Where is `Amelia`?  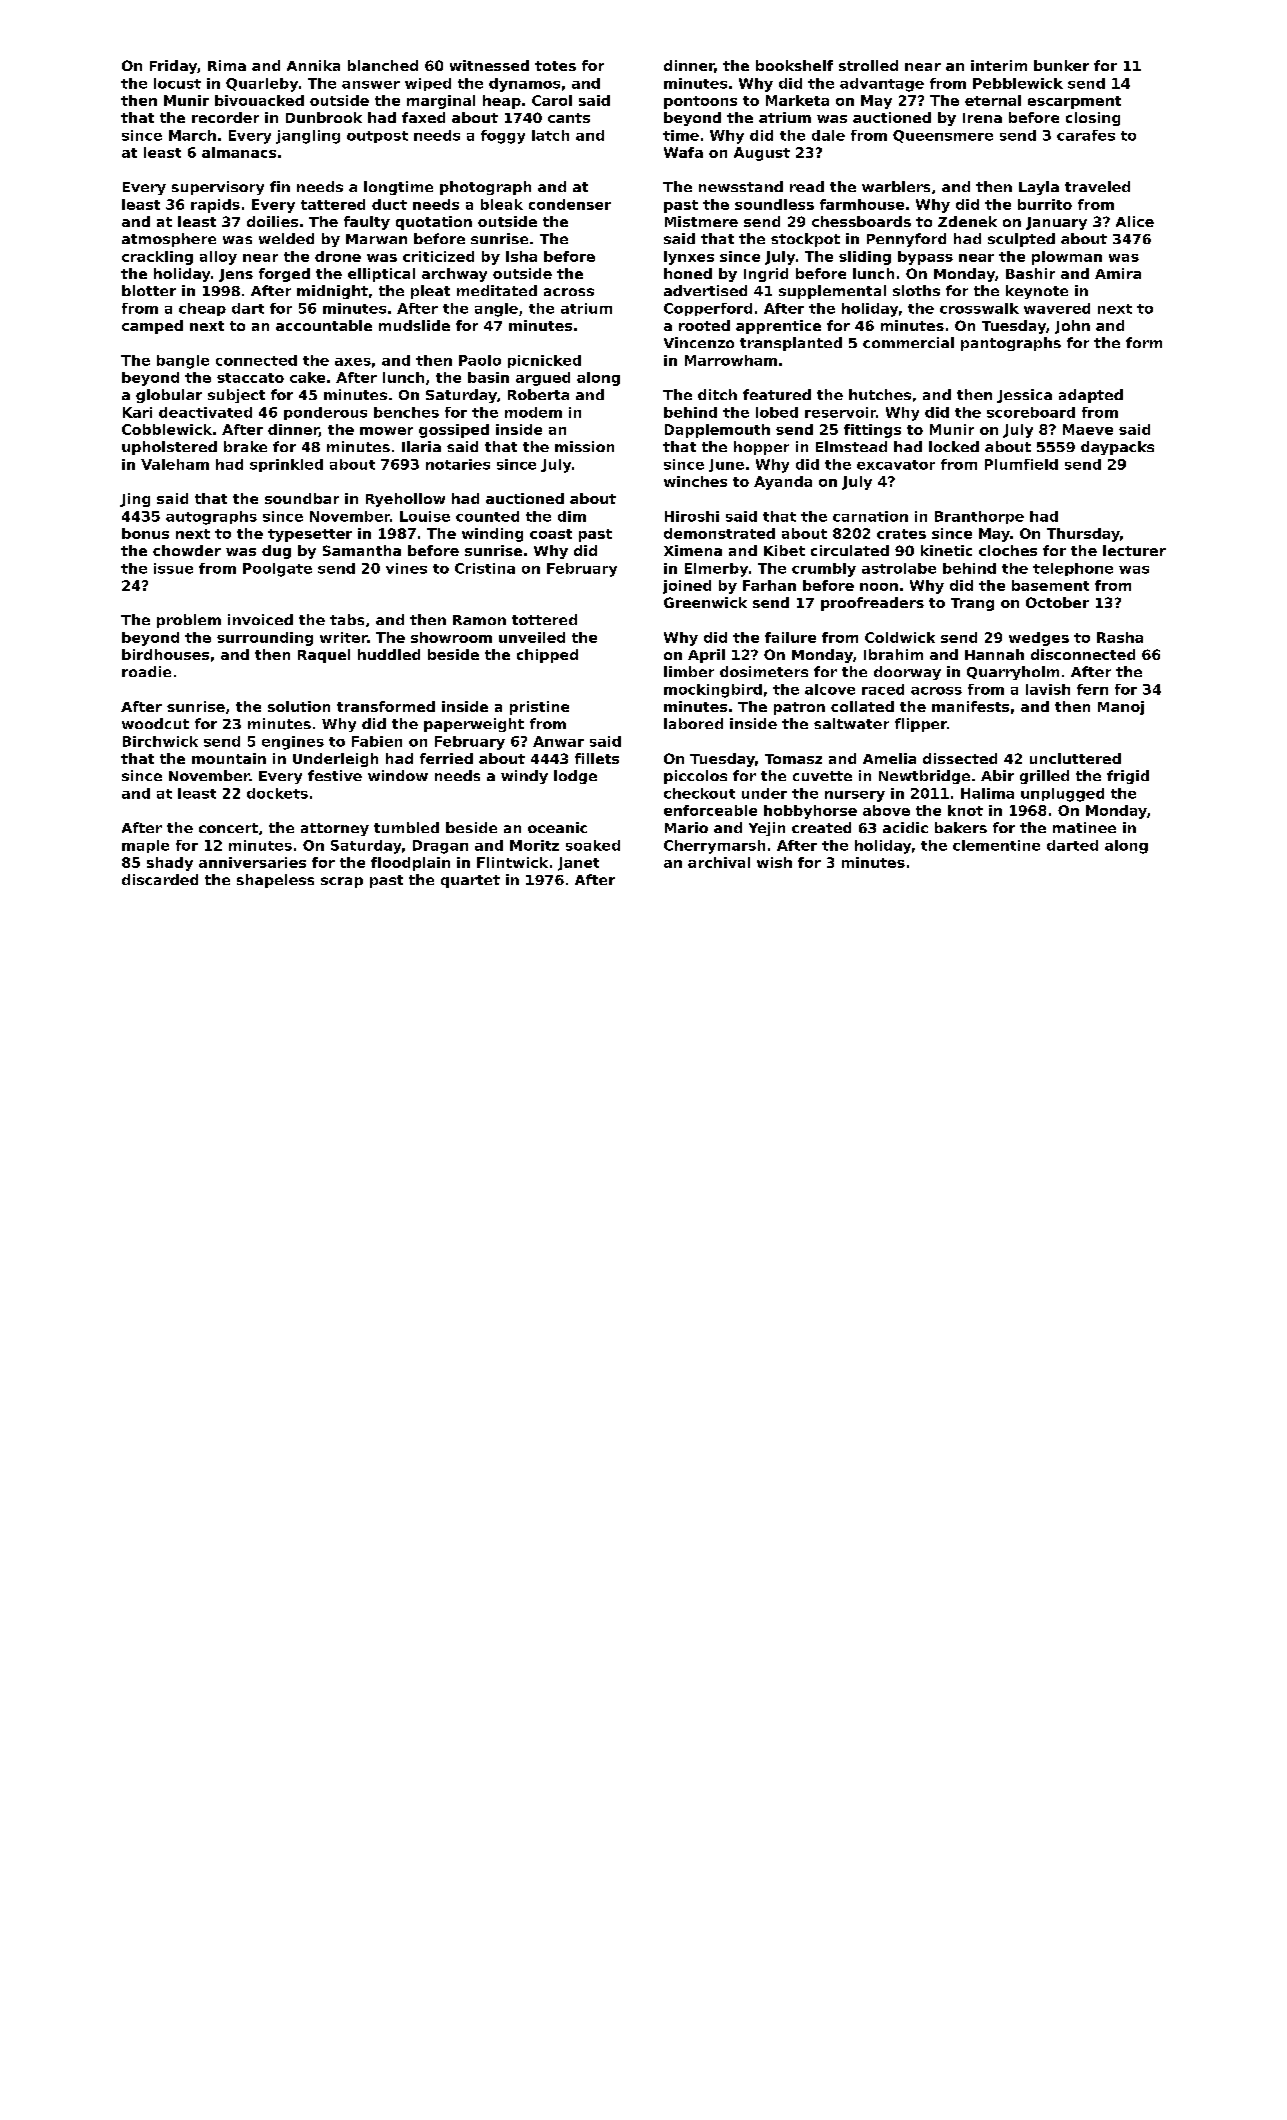 Amelia is located at coordinates (889, 758).
